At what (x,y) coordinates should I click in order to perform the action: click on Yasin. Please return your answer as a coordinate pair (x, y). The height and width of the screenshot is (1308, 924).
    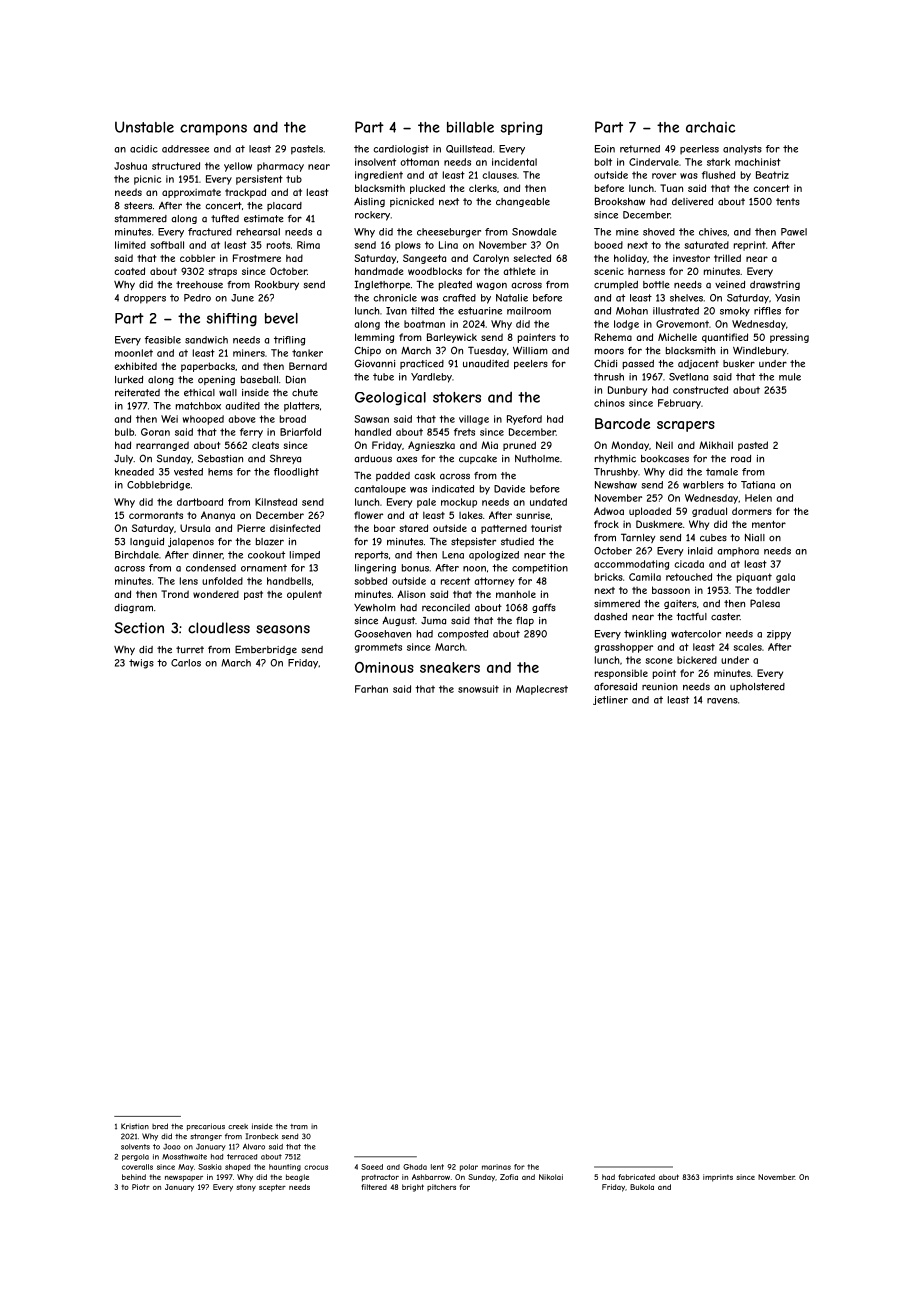
    Looking at the image, I should click on (787, 298).
